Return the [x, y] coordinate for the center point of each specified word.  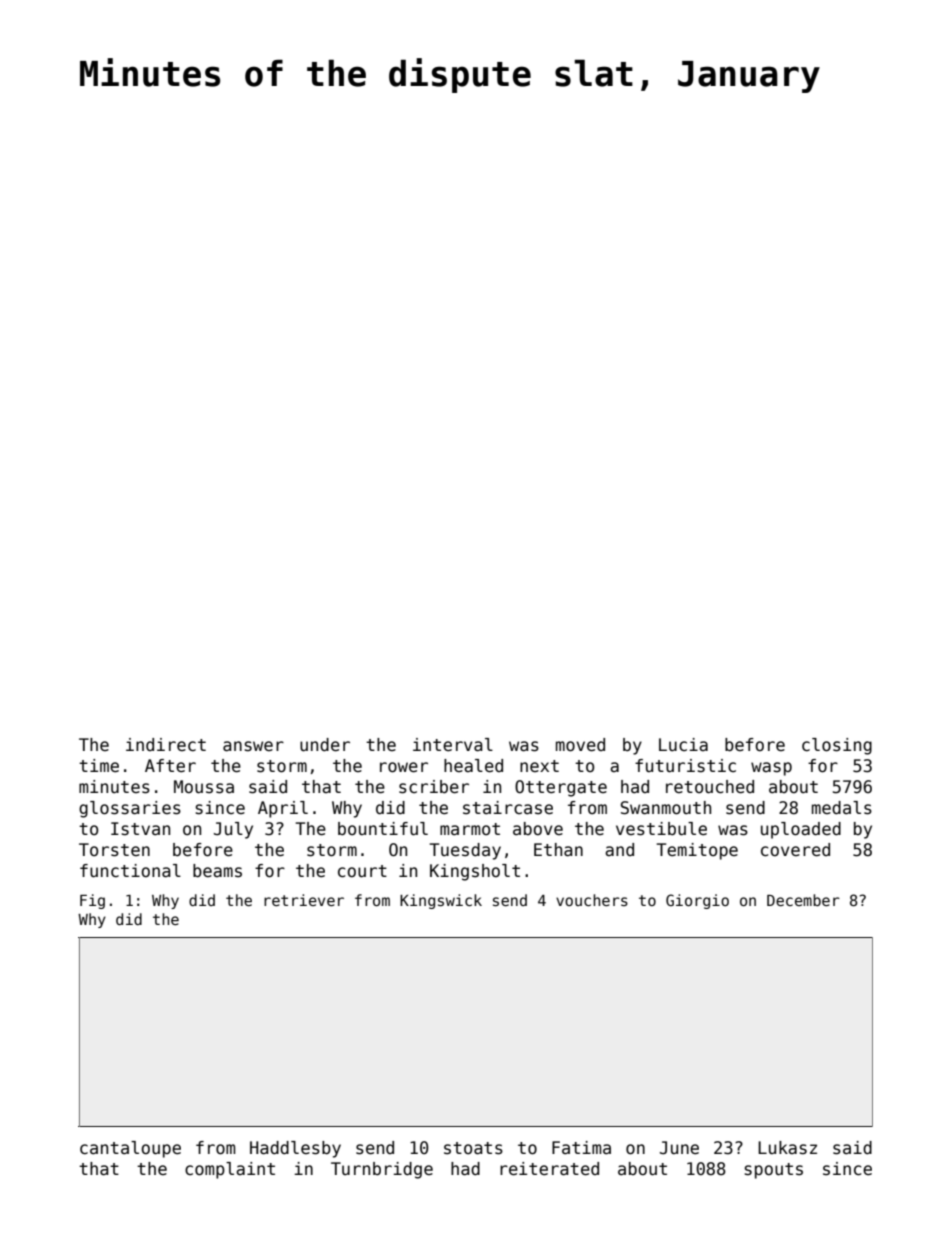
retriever [304, 900]
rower [404, 767]
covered [795, 850]
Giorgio [697, 901]
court [362, 871]
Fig [92, 901]
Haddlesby [295, 1149]
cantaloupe [130, 1149]
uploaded [801, 830]
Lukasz [787, 1148]
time [99, 766]
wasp [771, 769]
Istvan [140, 829]
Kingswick [441, 901]
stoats [473, 1148]
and [619, 849]
